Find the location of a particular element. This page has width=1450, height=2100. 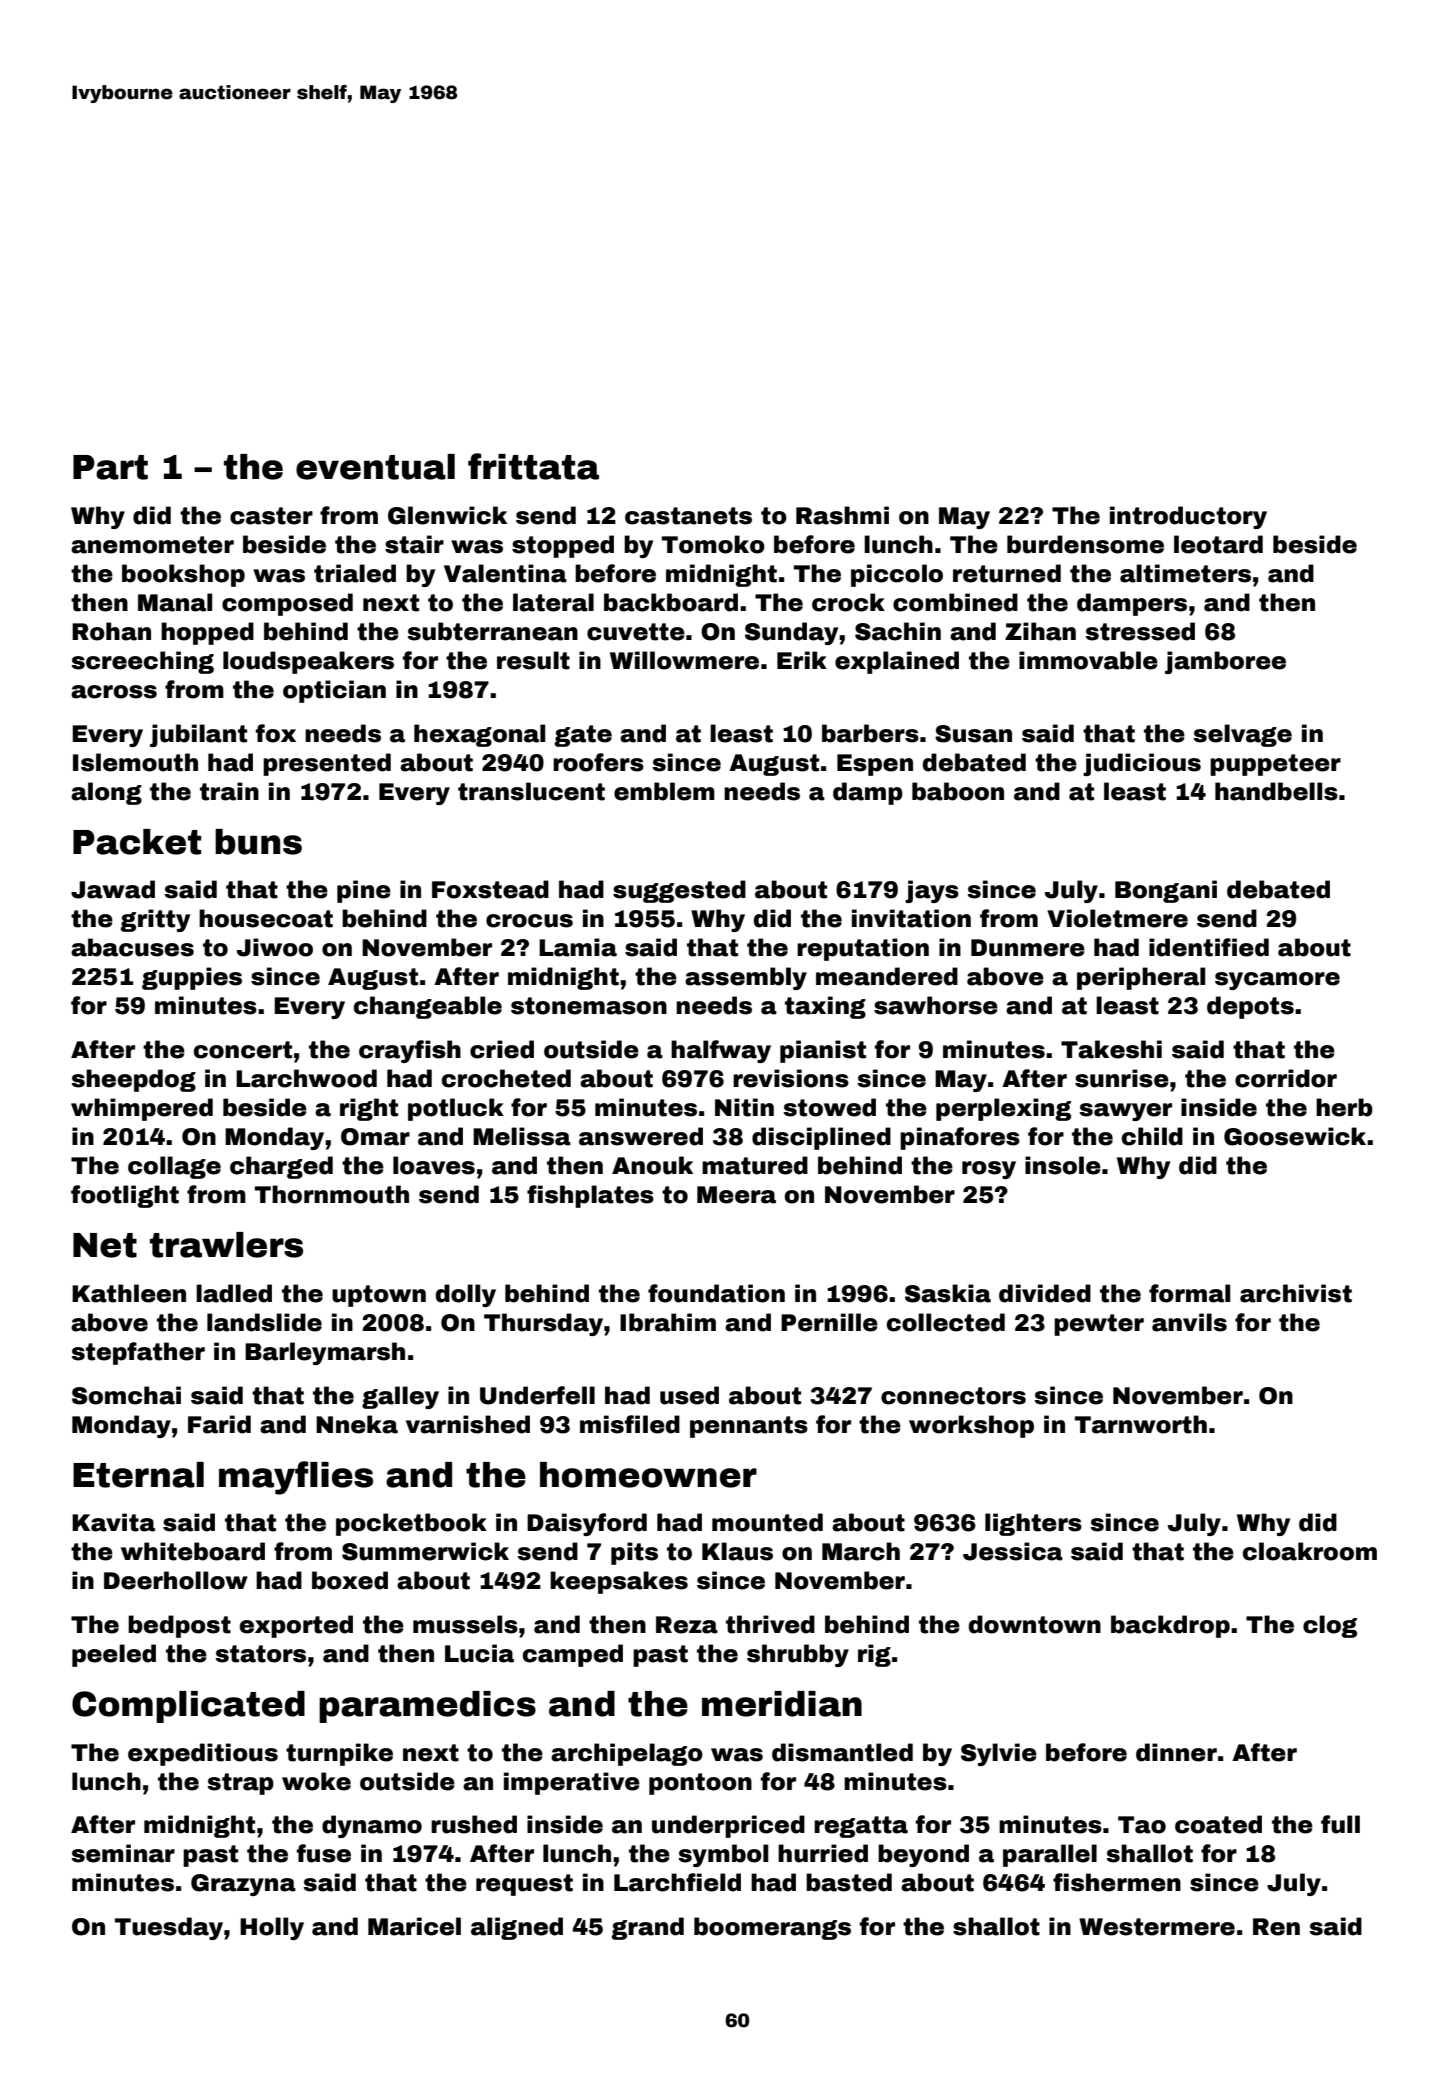

Reza is located at coordinates (687, 1625).
